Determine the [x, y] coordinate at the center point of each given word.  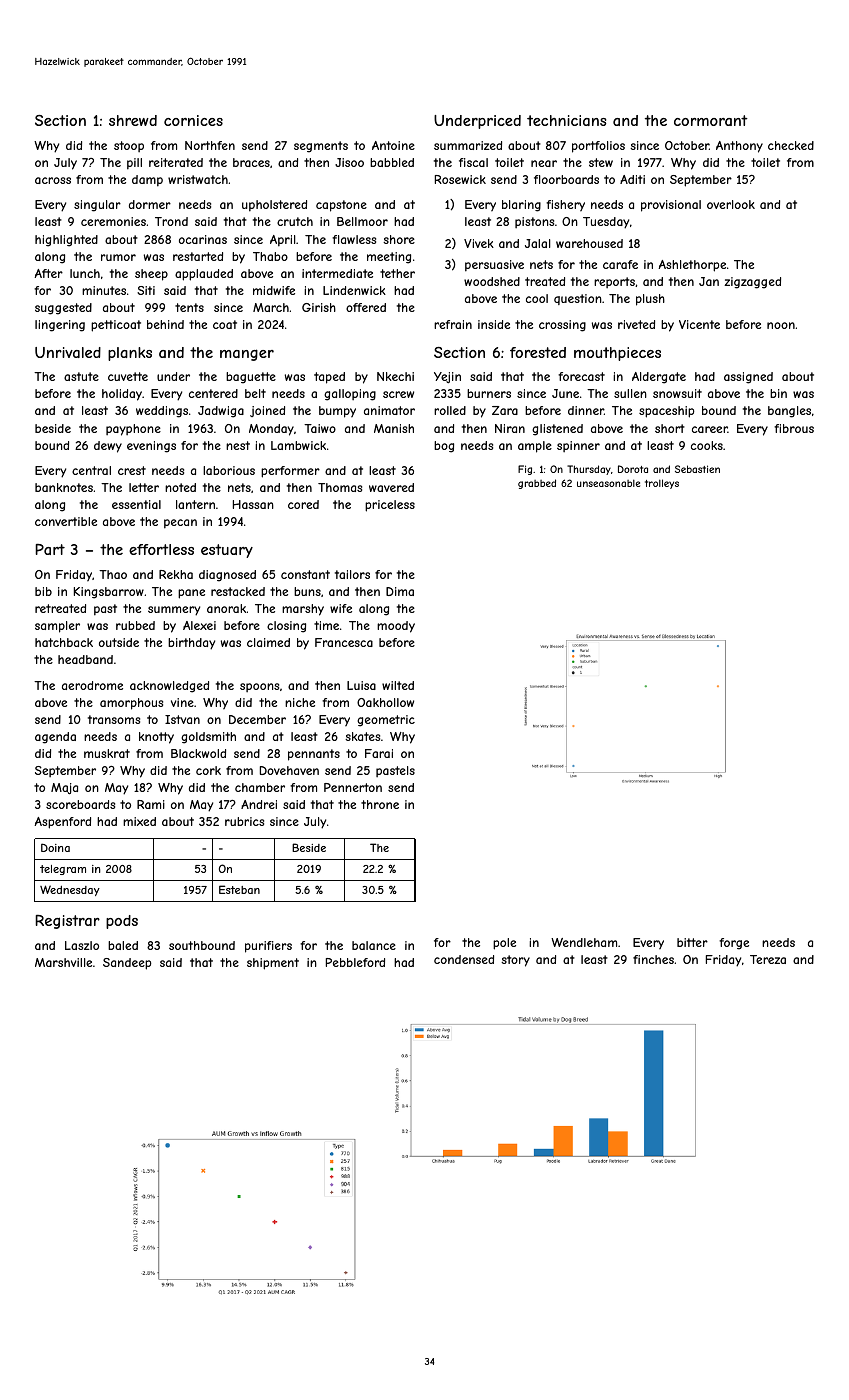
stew [601, 162]
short [670, 428]
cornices [193, 120]
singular [97, 206]
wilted [398, 685]
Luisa [361, 685]
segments [321, 147]
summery [174, 611]
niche [300, 702]
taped [329, 378]
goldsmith [208, 738]
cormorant [711, 120]
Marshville [63, 962]
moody [396, 627]
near [544, 163]
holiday [122, 395]
